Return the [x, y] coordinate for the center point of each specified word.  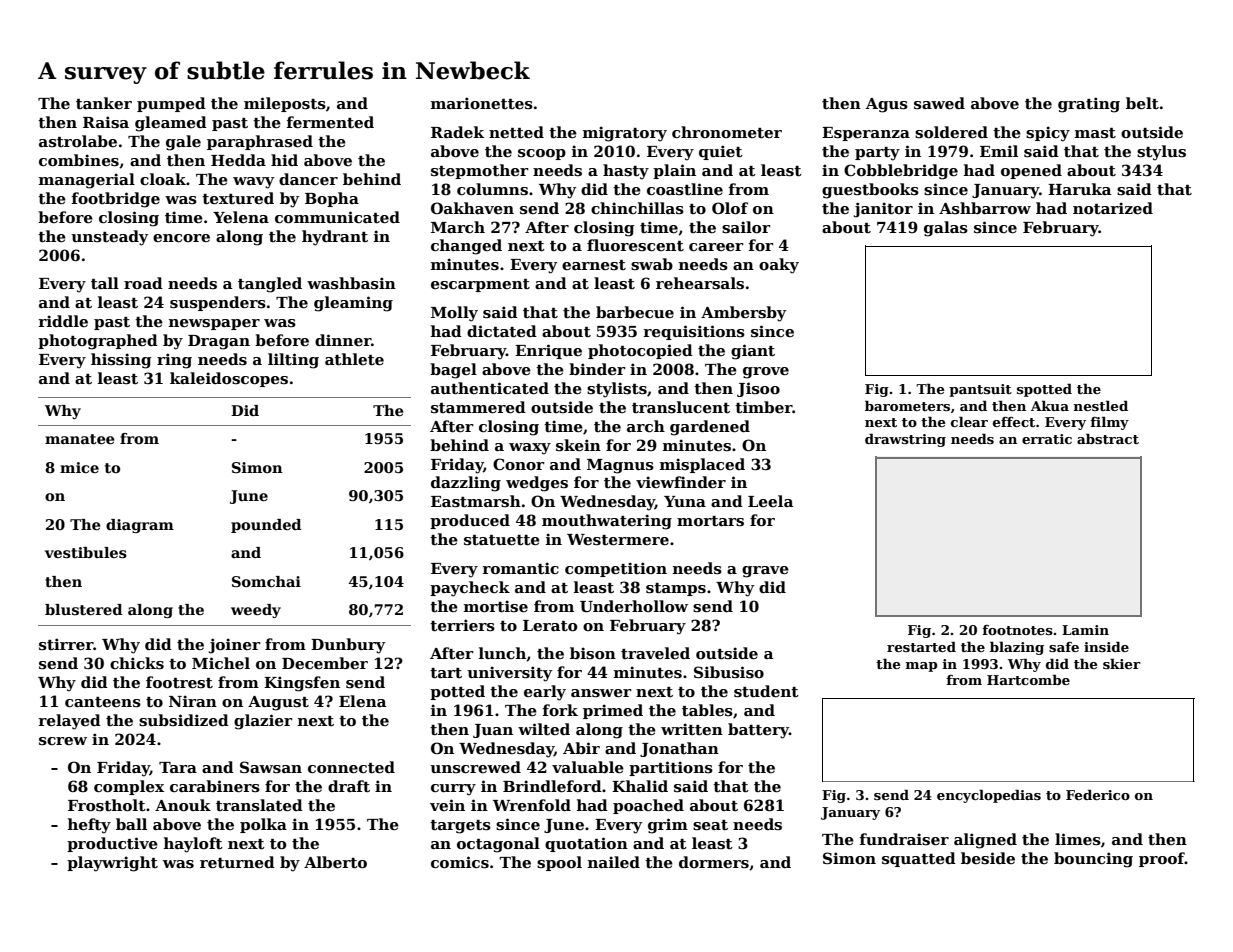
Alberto [335, 862]
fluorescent [635, 245]
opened [1031, 171]
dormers [714, 862]
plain [674, 171]
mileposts [285, 104]
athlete [354, 359]
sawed [939, 103]
